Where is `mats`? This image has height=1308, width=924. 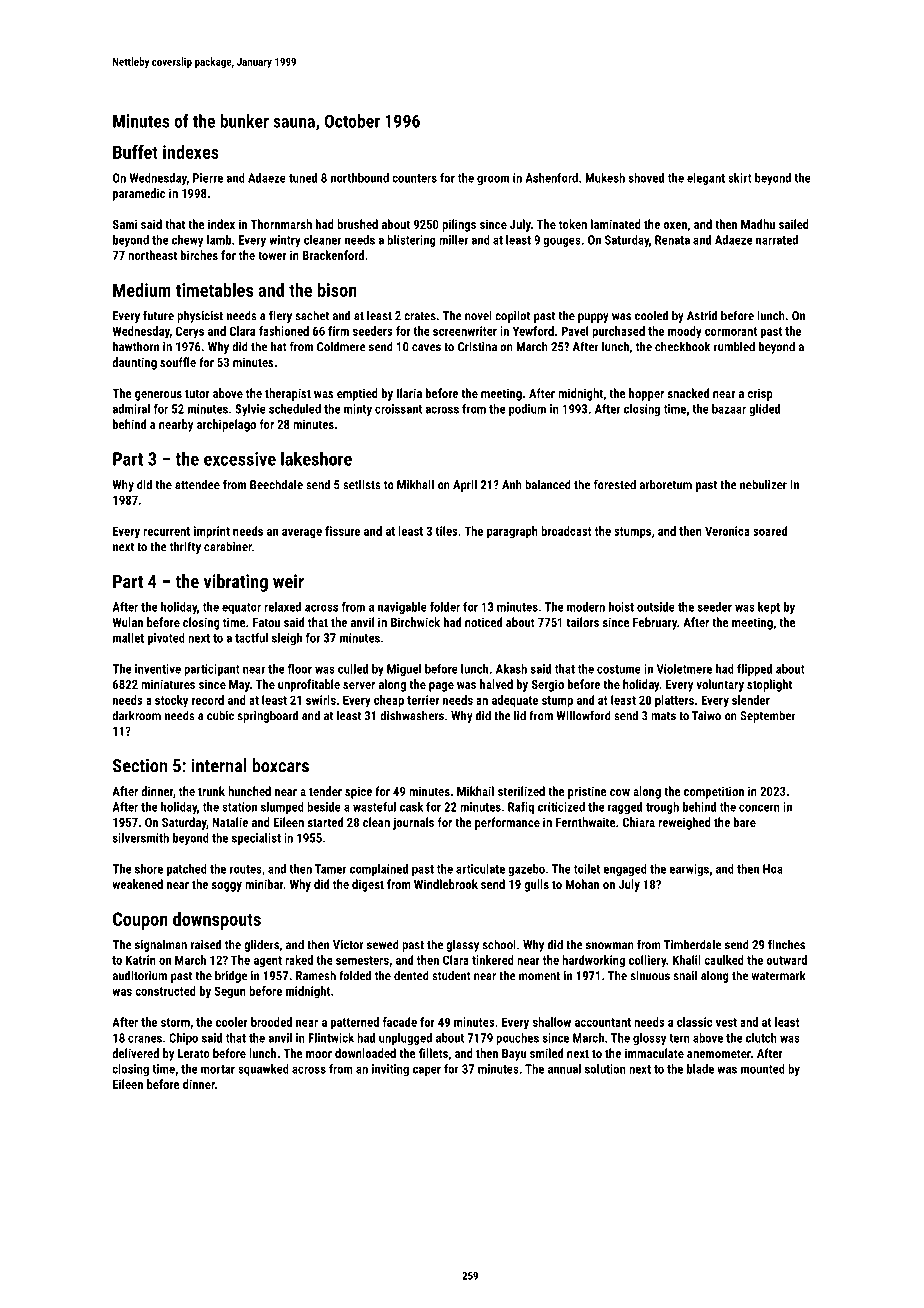 mats is located at coordinates (663, 716).
